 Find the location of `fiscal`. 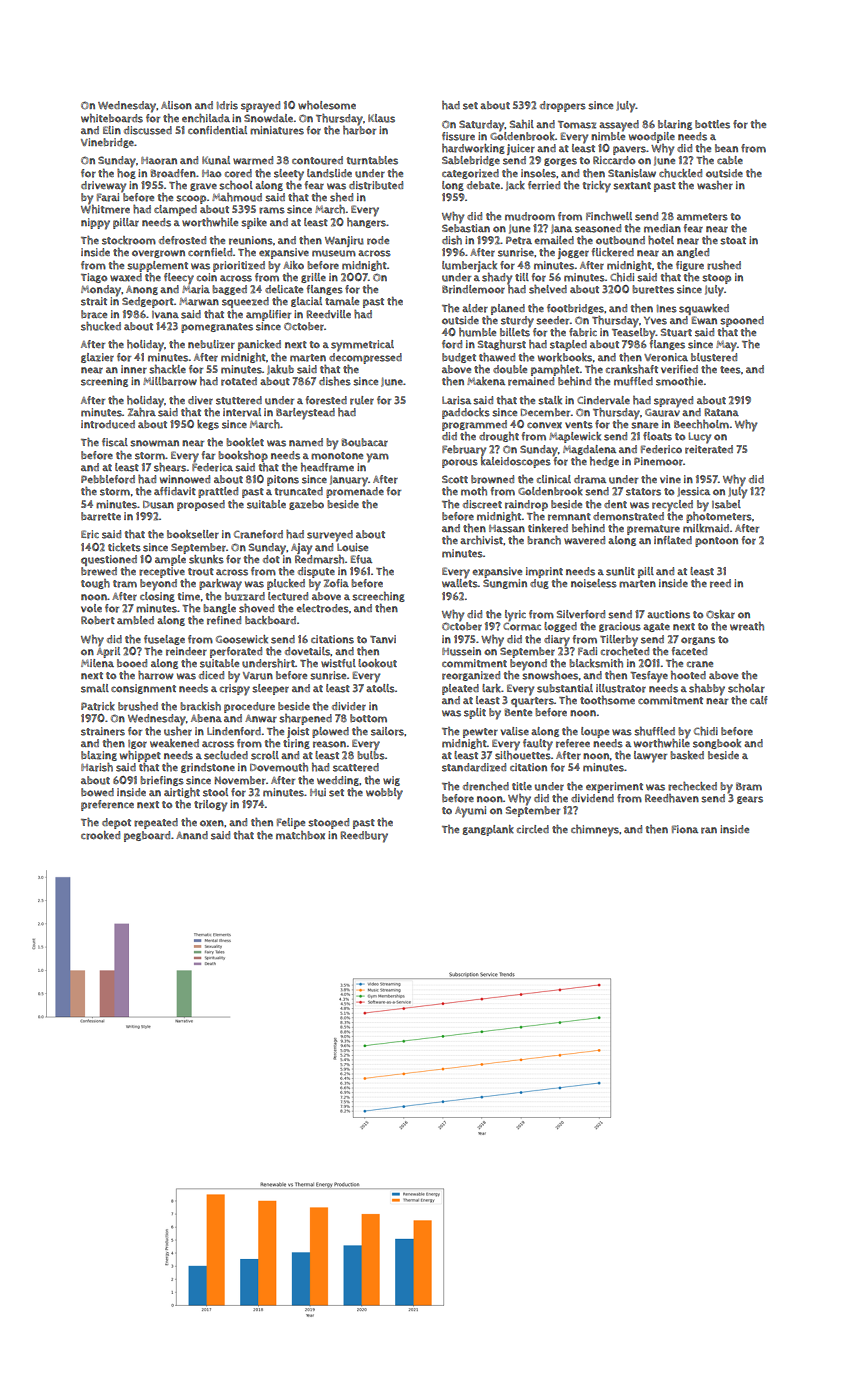

fiscal is located at coordinates (115, 442).
